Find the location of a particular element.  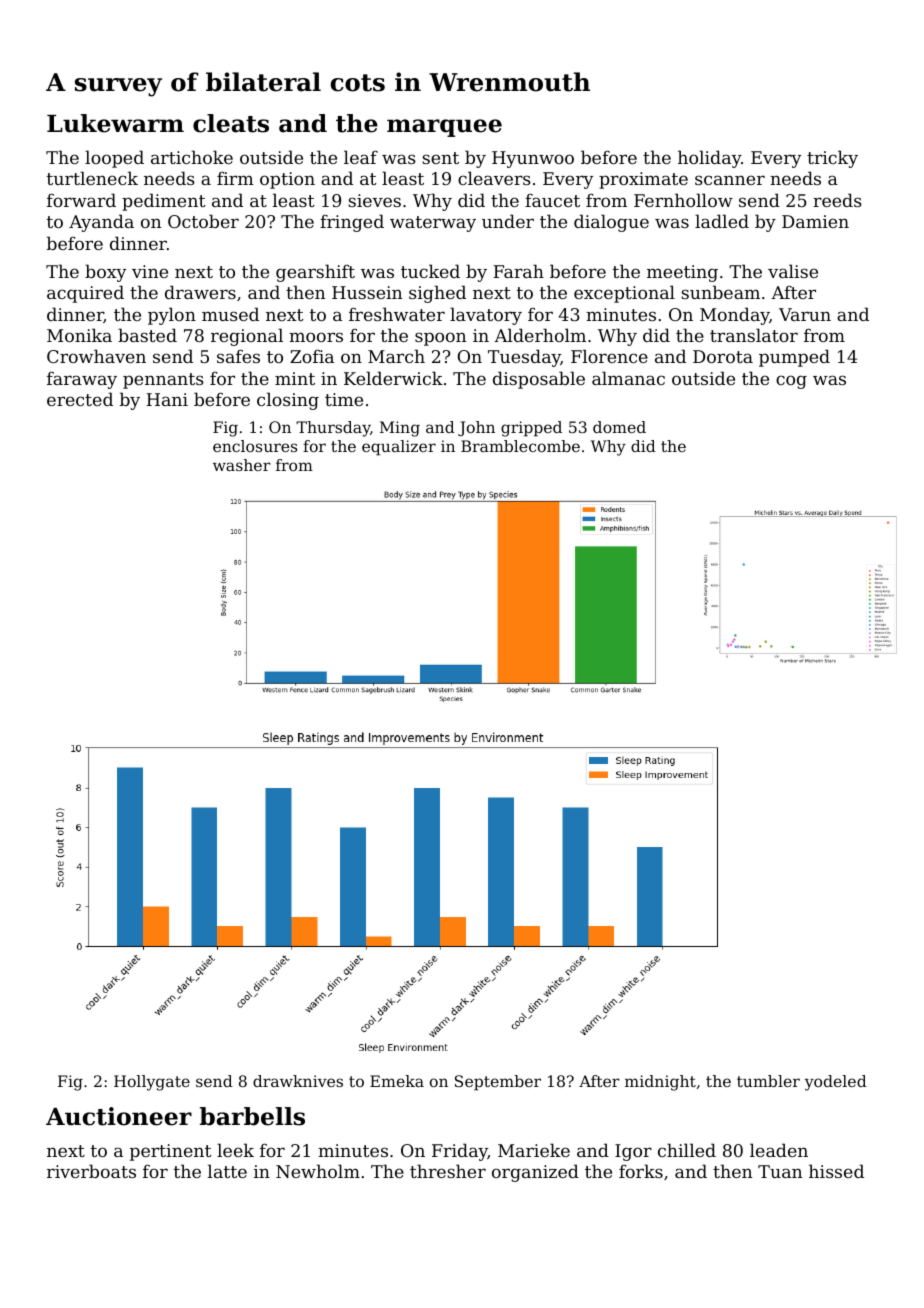

tucked is located at coordinates (430, 271).
